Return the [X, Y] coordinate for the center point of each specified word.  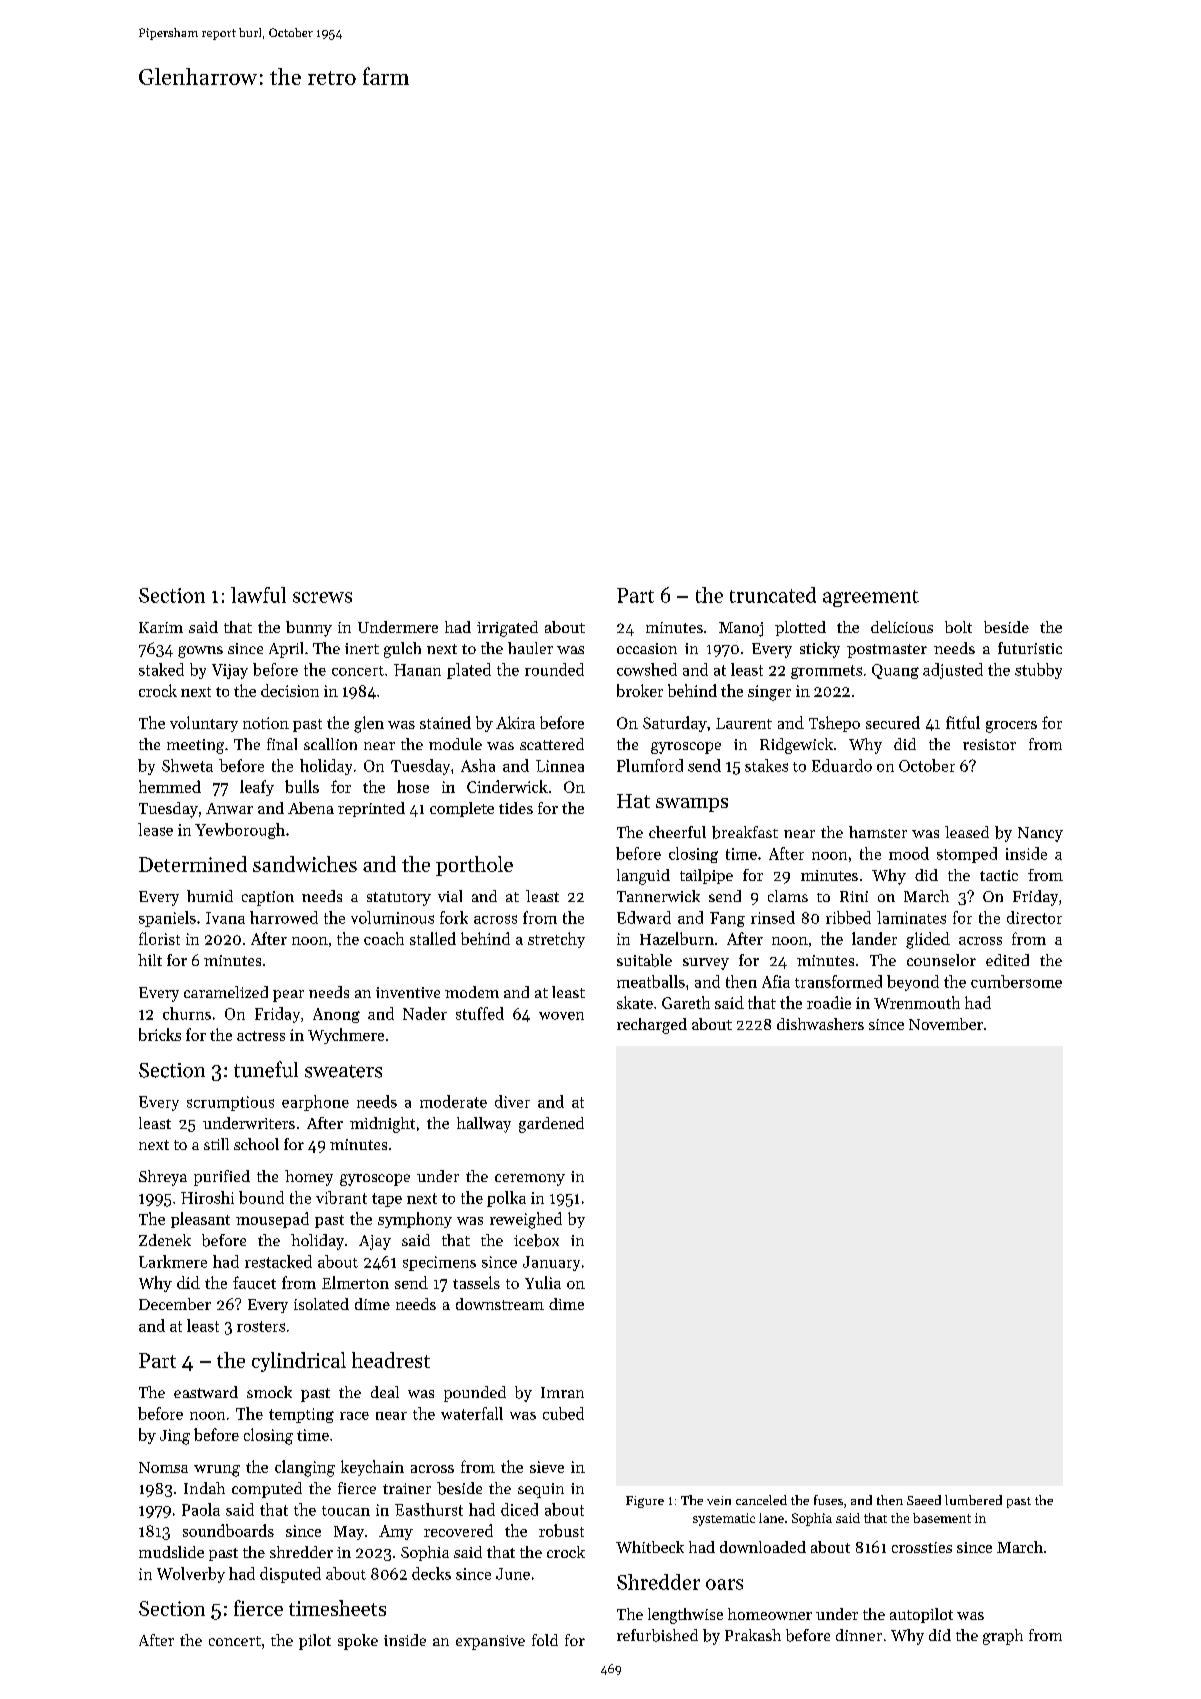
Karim [161, 627]
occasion [647, 648]
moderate [453, 1101]
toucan [346, 1511]
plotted [800, 628]
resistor [989, 744]
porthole [474, 866]
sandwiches [305, 864]
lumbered [973, 1500]
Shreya [163, 1178]
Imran [562, 1392]
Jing [175, 1437]
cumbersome [1016, 981]
